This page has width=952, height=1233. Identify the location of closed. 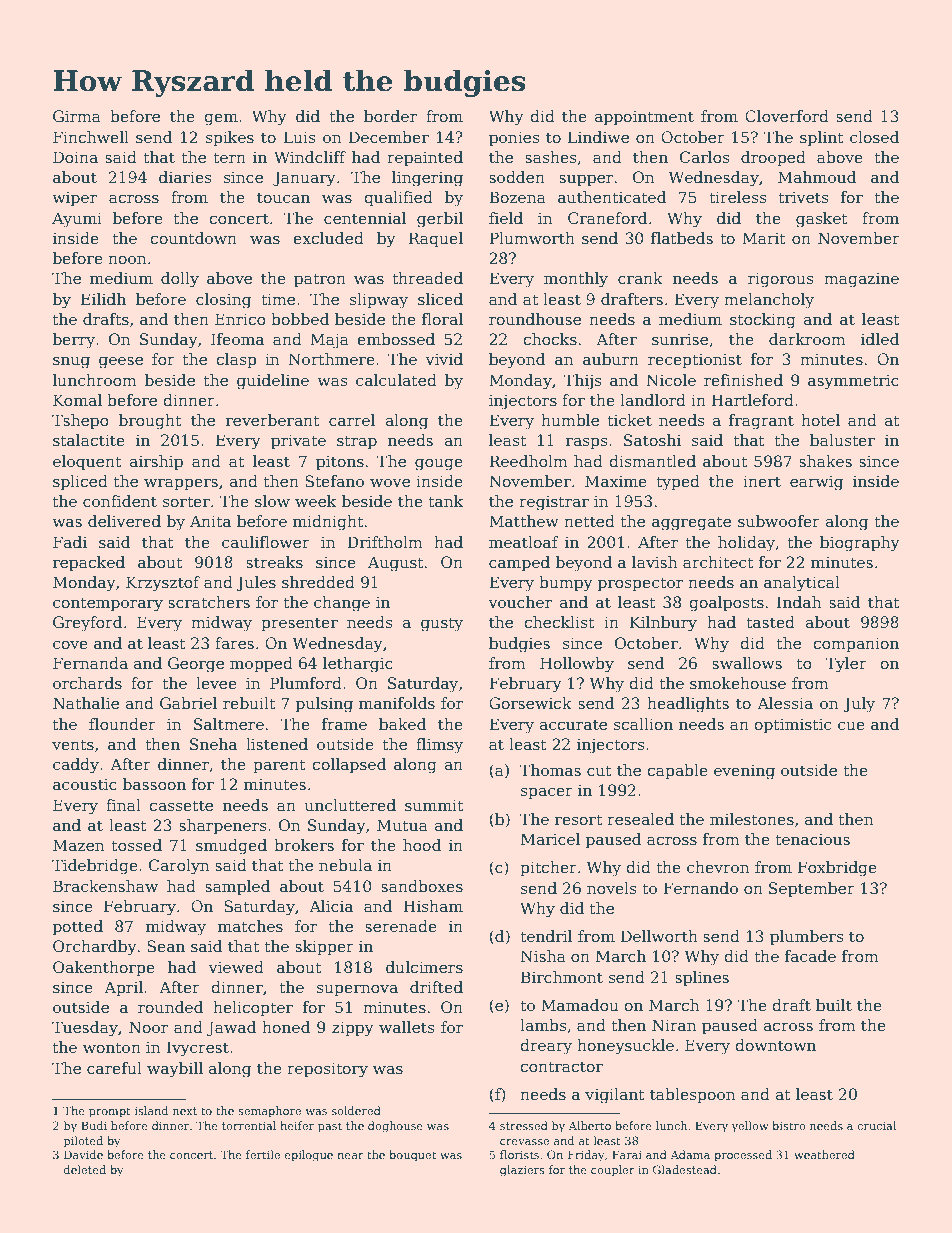
(874, 137).
